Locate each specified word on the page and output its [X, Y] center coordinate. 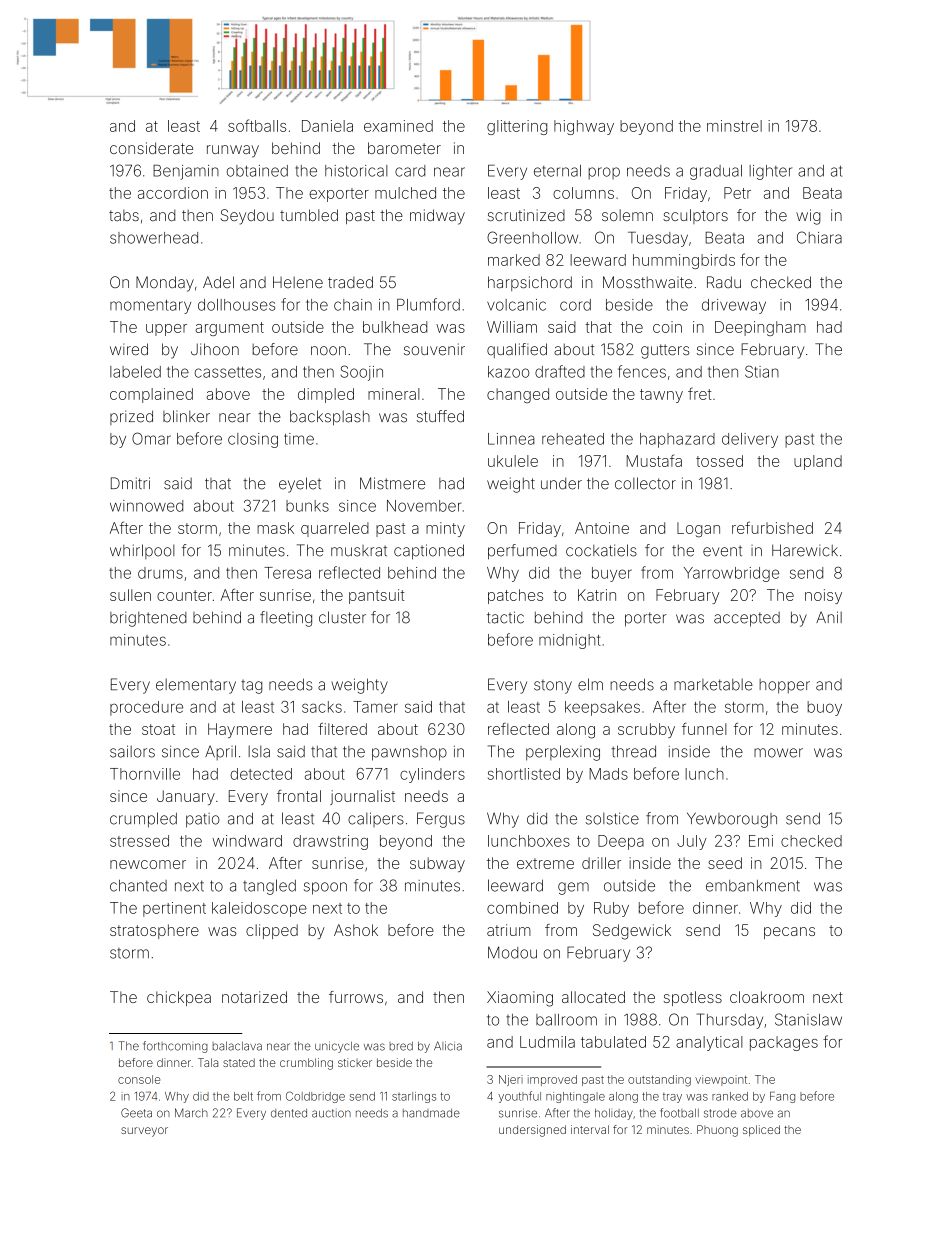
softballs [257, 125]
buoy [825, 708]
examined [398, 126]
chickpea [179, 998]
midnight [570, 641]
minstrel [734, 126]
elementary [196, 686]
